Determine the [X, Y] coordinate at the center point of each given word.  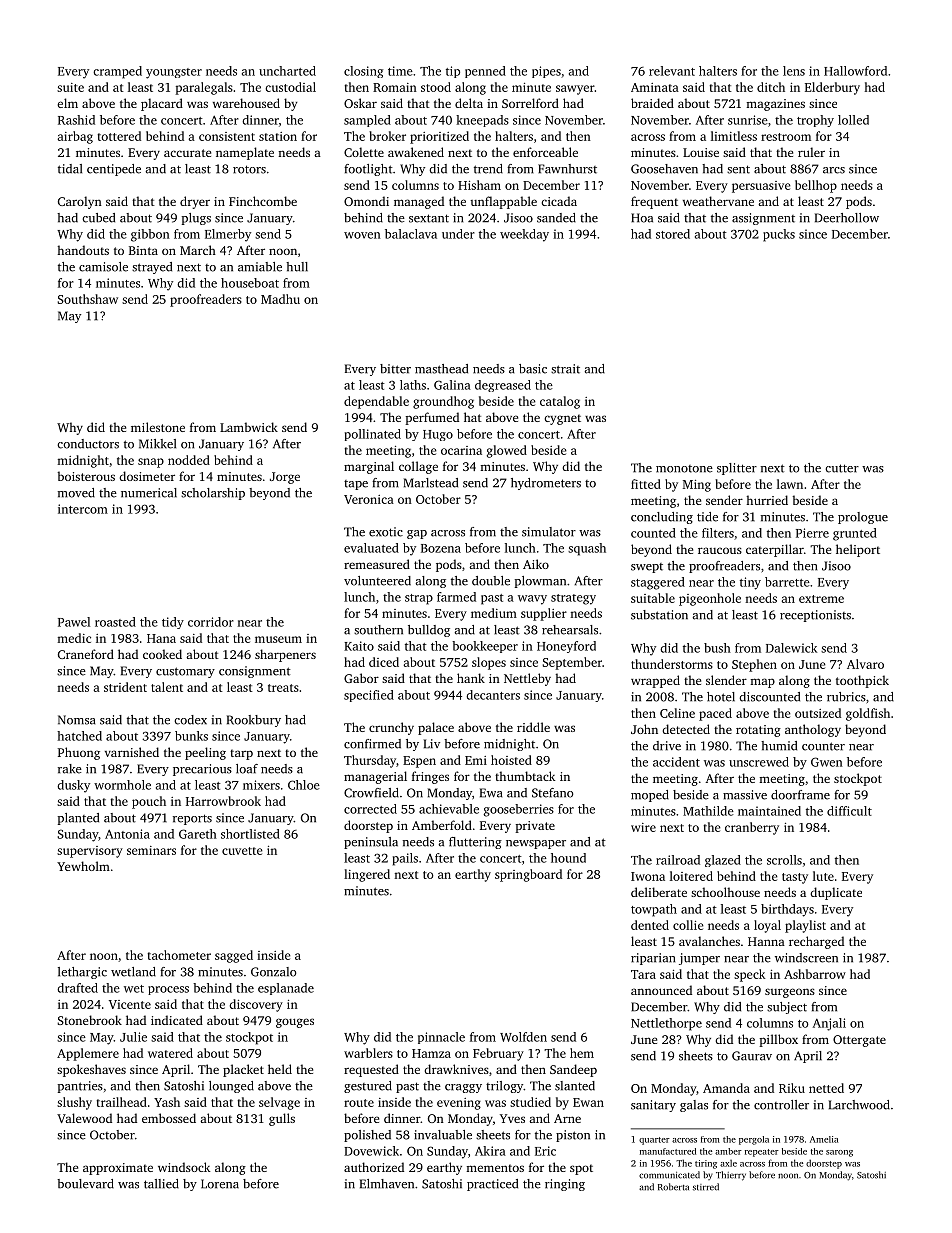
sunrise [748, 120]
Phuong [79, 753]
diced [384, 662]
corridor [211, 622]
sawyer [575, 90]
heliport [858, 550]
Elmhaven [387, 1184]
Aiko [536, 564]
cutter [842, 468]
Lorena [220, 1184]
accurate [187, 153]
